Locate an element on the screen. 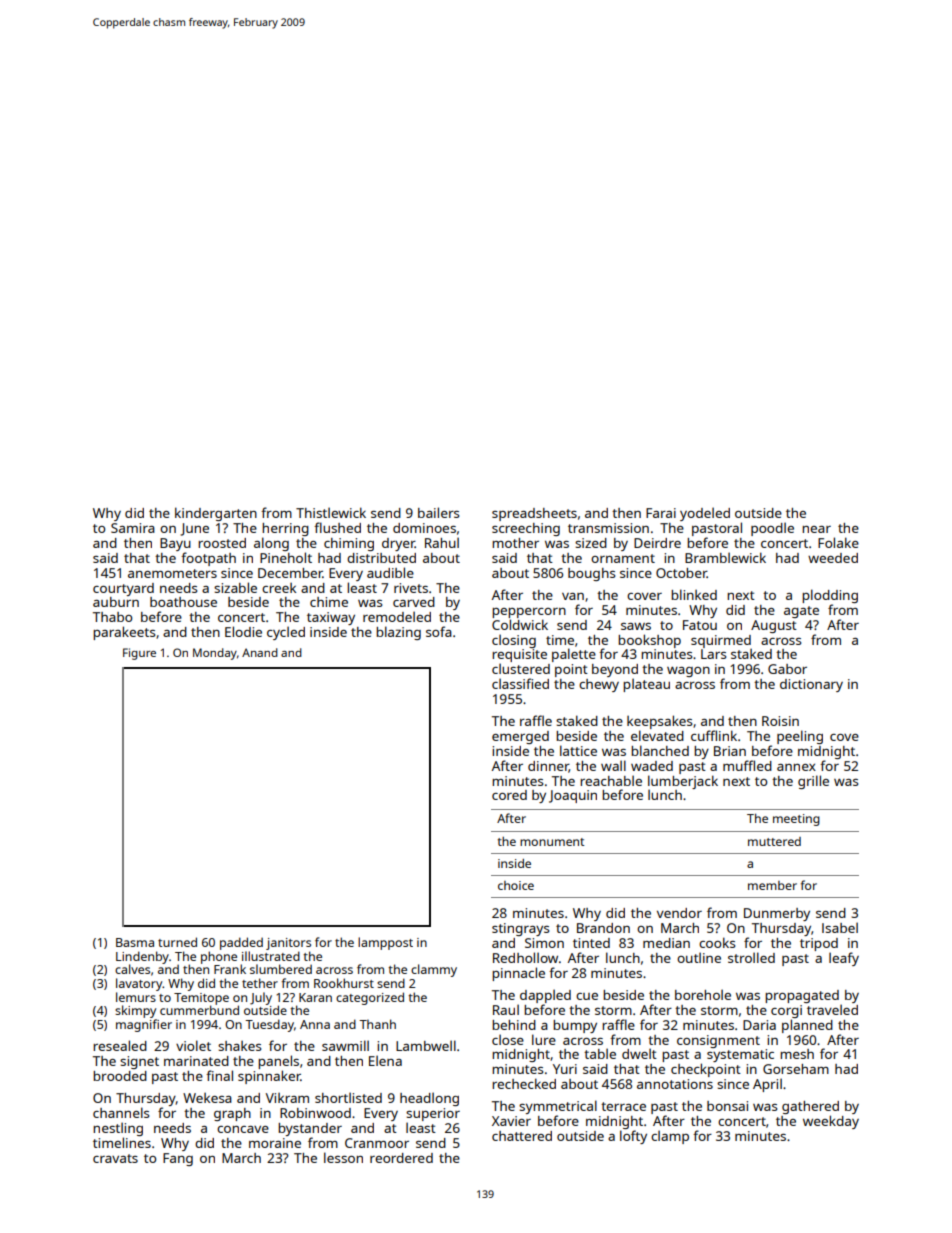 Image resolution: width=952 pixels, height=1233 pixels. dictionary is located at coordinates (811, 685).
